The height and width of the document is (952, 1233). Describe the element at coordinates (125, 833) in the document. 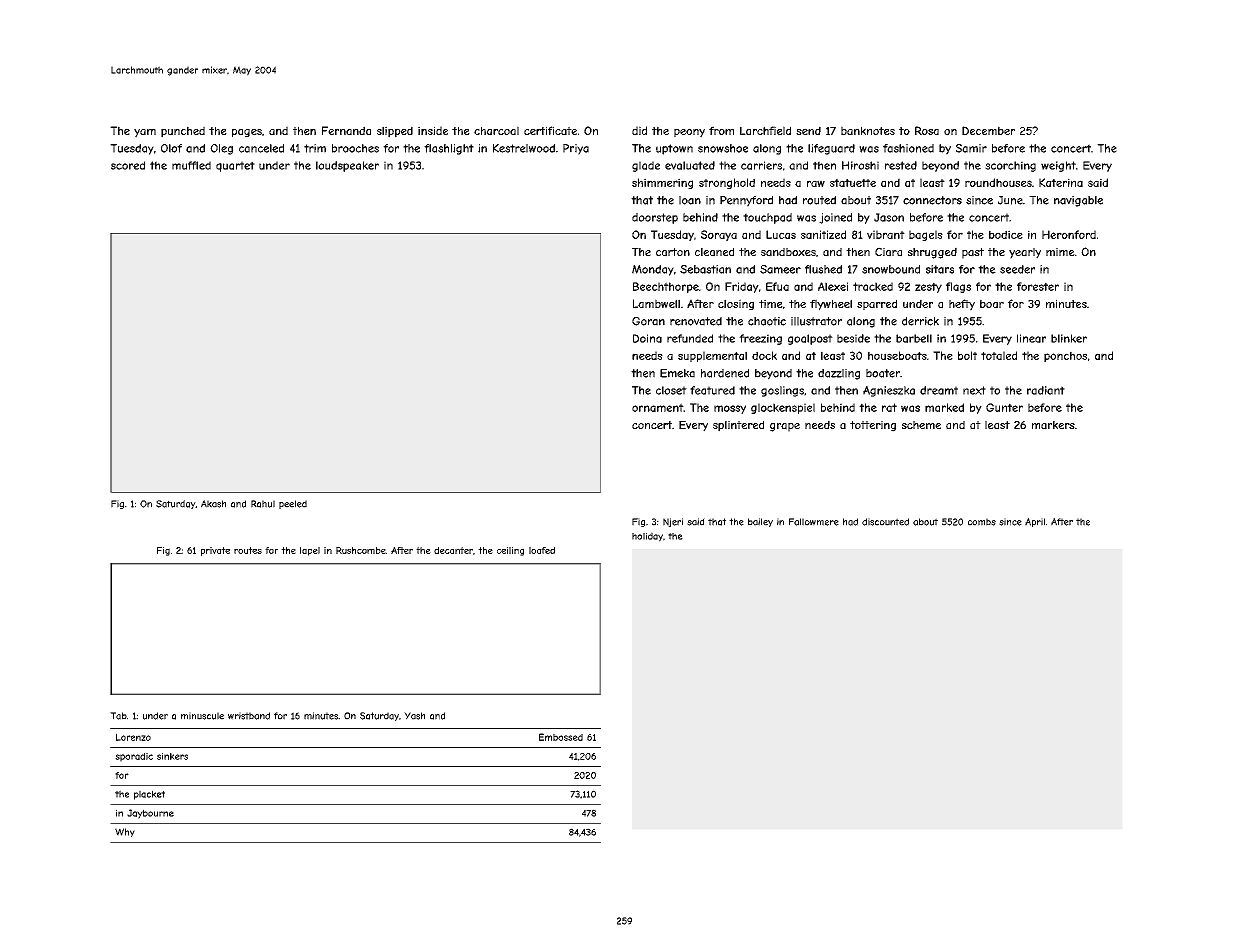

I see `Why` at that location.
